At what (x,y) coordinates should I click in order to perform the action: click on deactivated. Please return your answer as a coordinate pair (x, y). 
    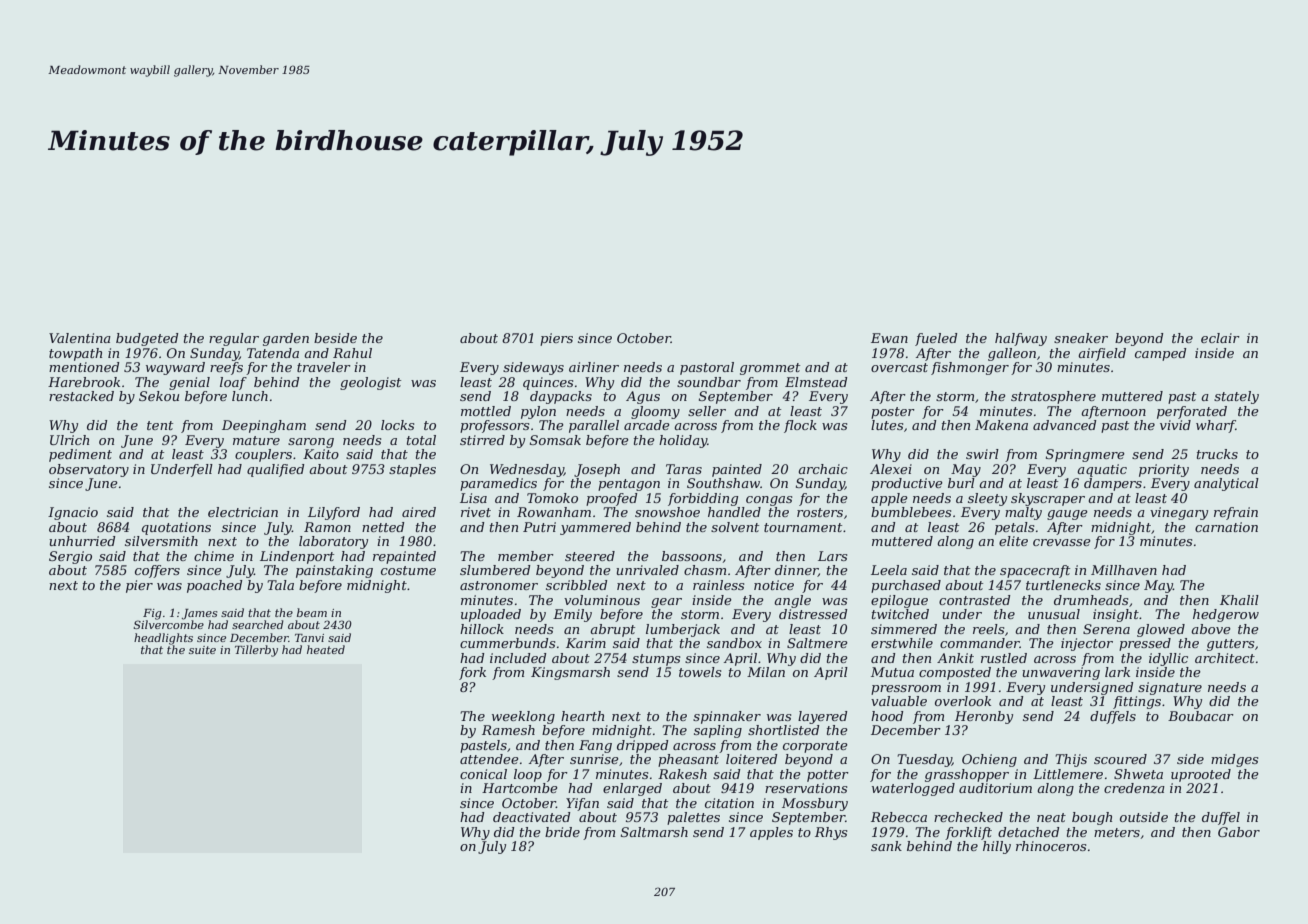
    Looking at the image, I should click on (532, 817).
